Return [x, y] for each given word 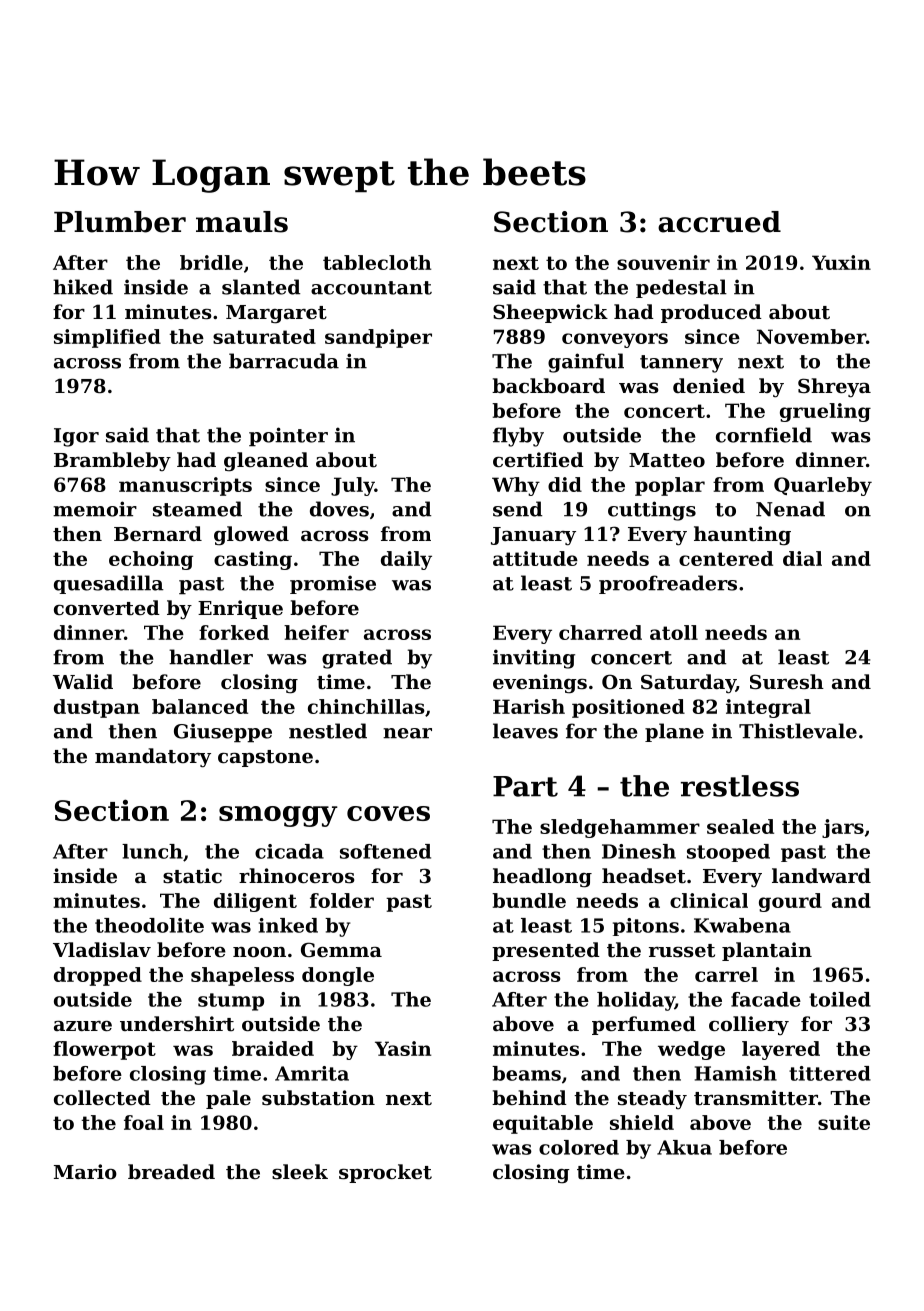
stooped [728, 853]
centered [726, 558]
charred [600, 632]
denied [709, 385]
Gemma [341, 950]
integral [768, 708]
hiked [83, 287]
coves [388, 813]
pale [228, 1099]
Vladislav [102, 950]
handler [211, 657]
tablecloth [377, 262]
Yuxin [841, 262]
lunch [152, 851]
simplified [107, 338]
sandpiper [378, 338]
